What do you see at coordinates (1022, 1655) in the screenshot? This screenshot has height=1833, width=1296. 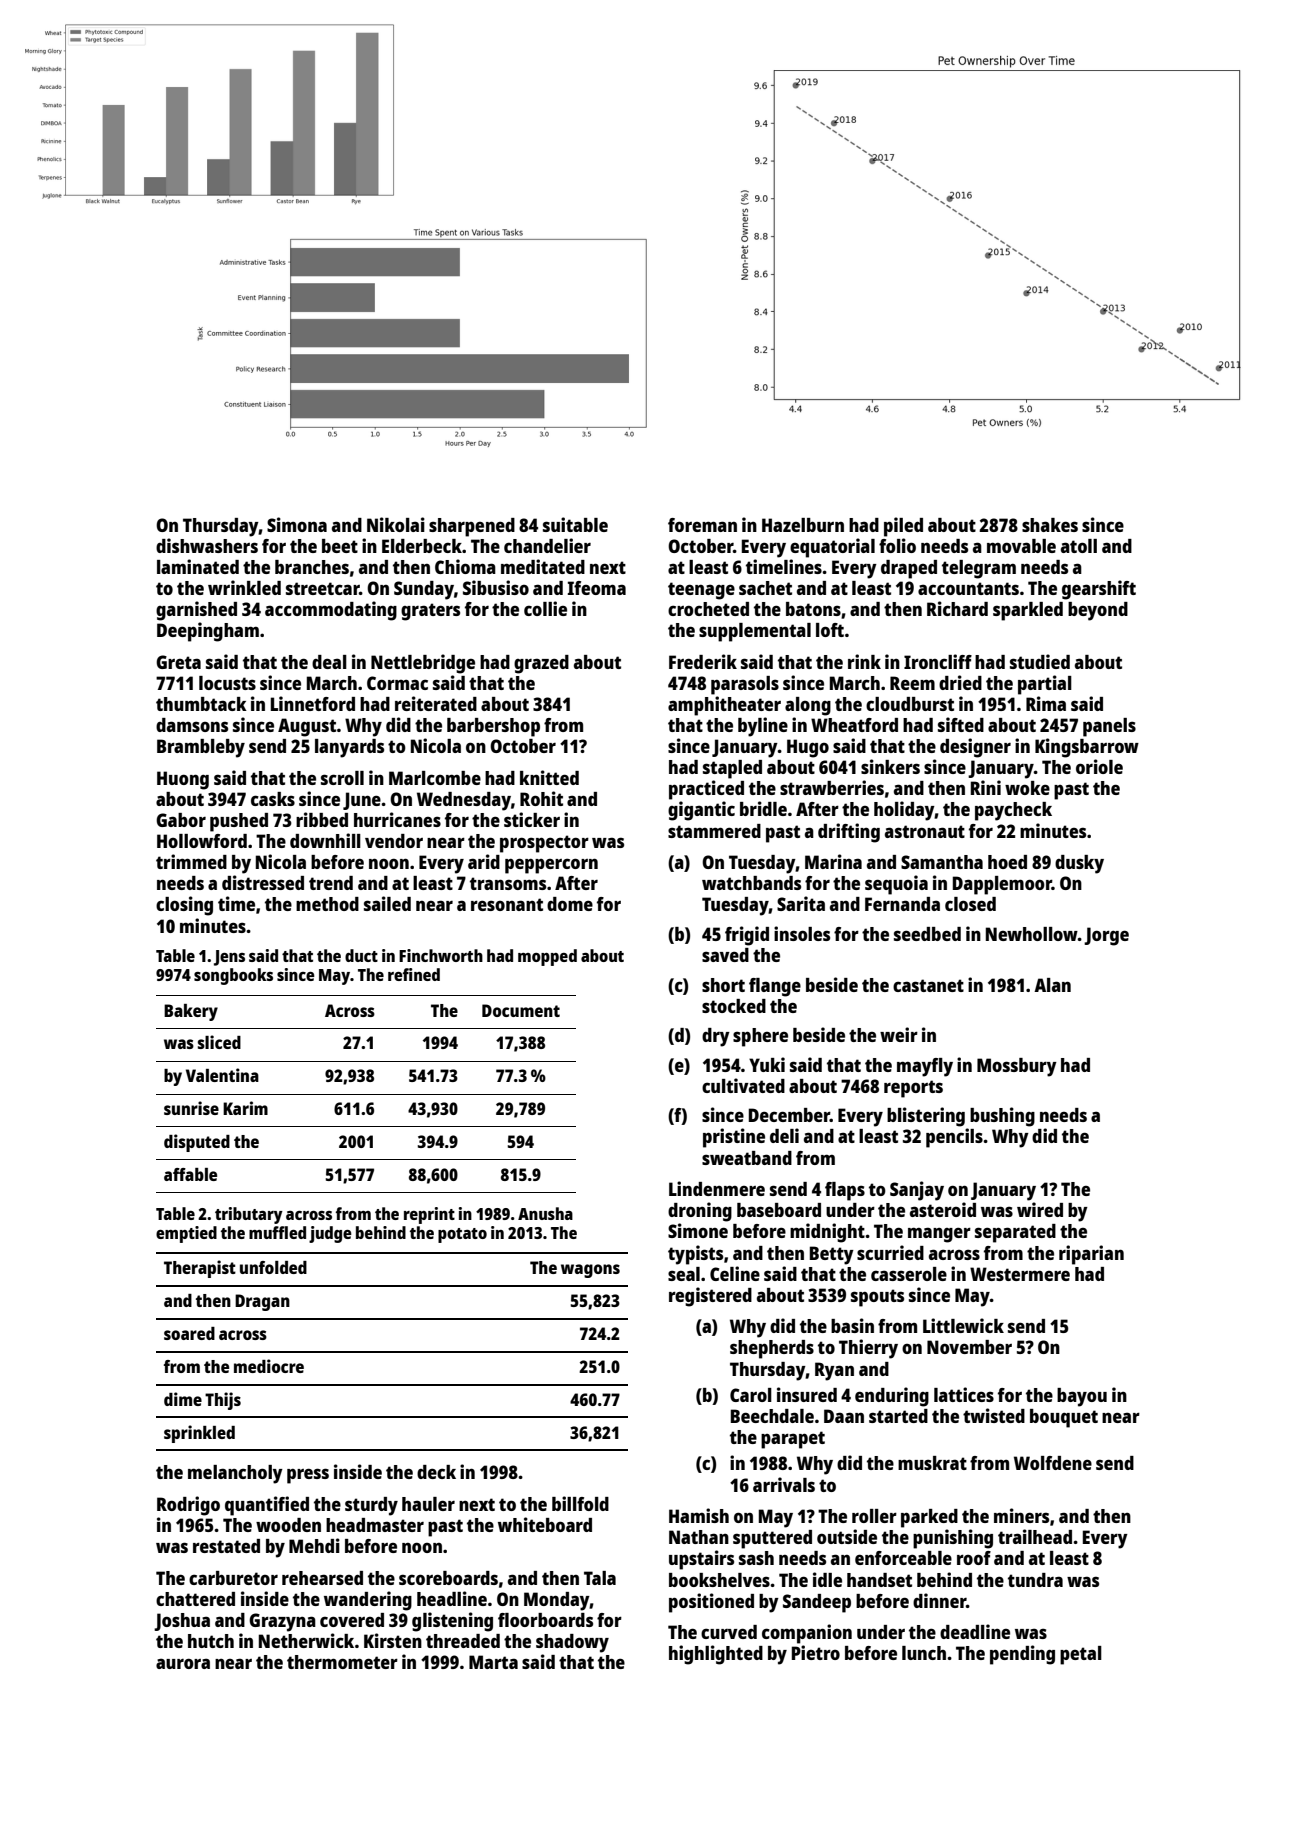 I see `pending` at bounding box center [1022, 1655].
